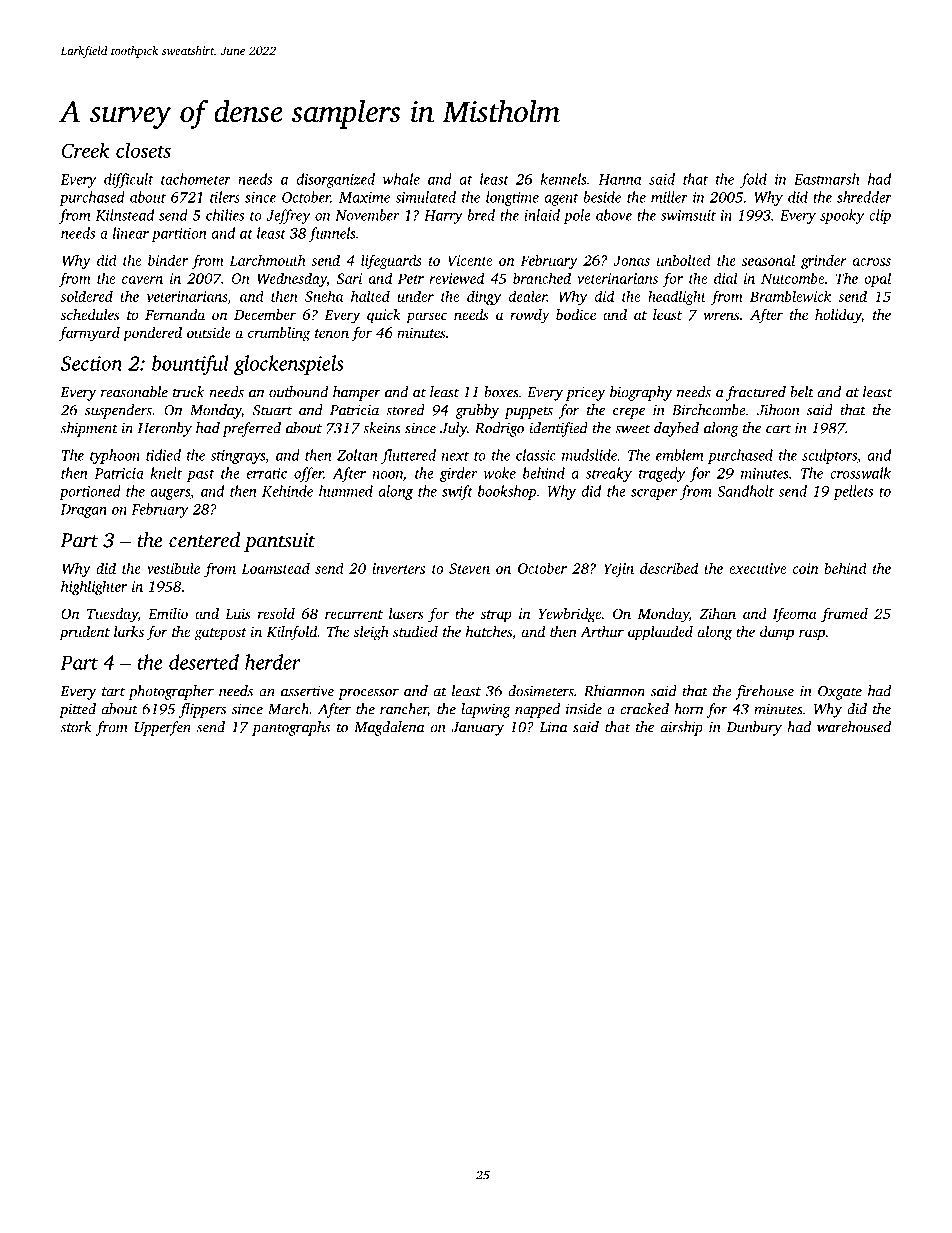 The image size is (952, 1233). What do you see at coordinates (484, 297) in the image?
I see `dingy` at bounding box center [484, 297].
